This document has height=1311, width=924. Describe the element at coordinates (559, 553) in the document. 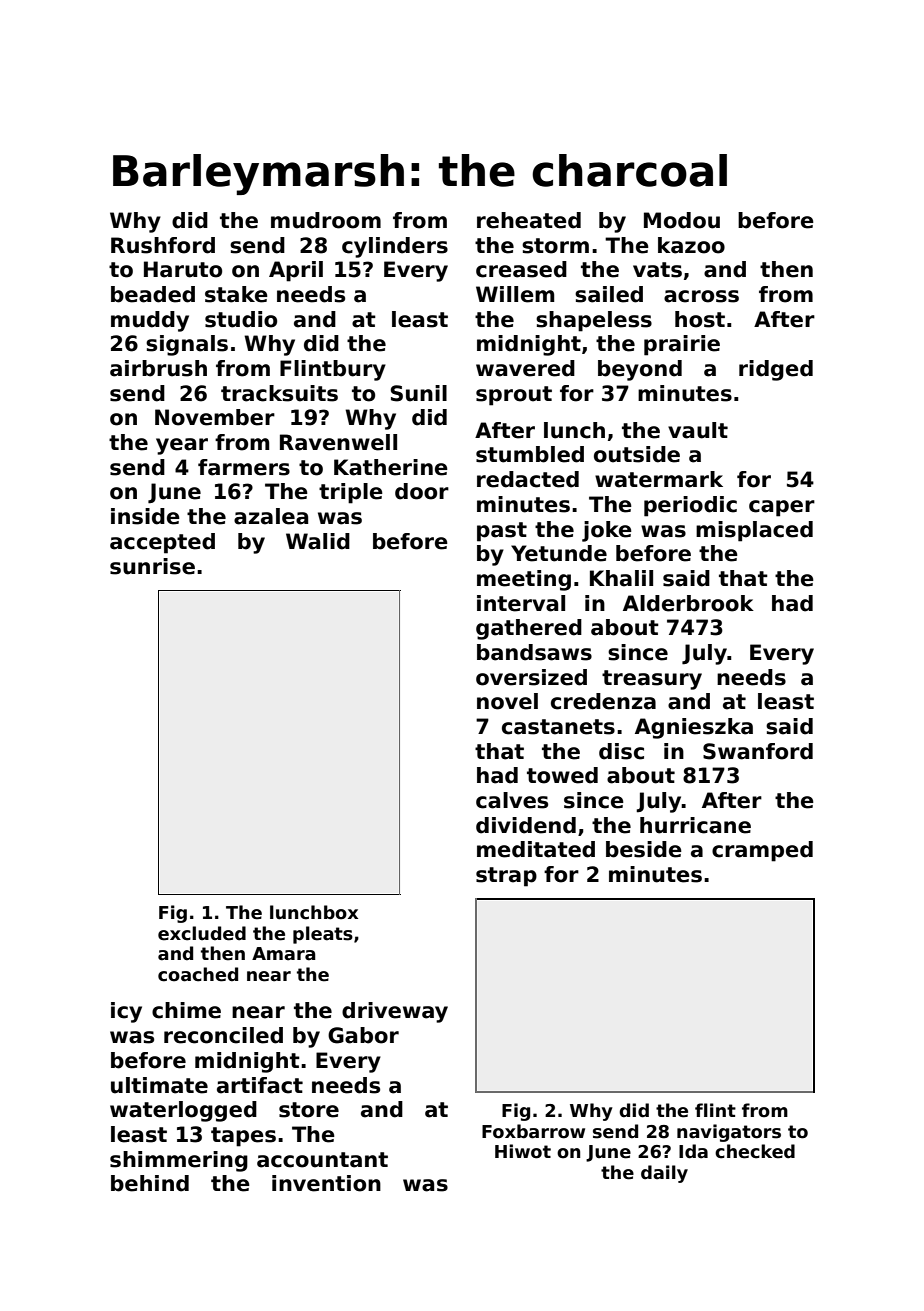

I see `Yetunde` at that location.
